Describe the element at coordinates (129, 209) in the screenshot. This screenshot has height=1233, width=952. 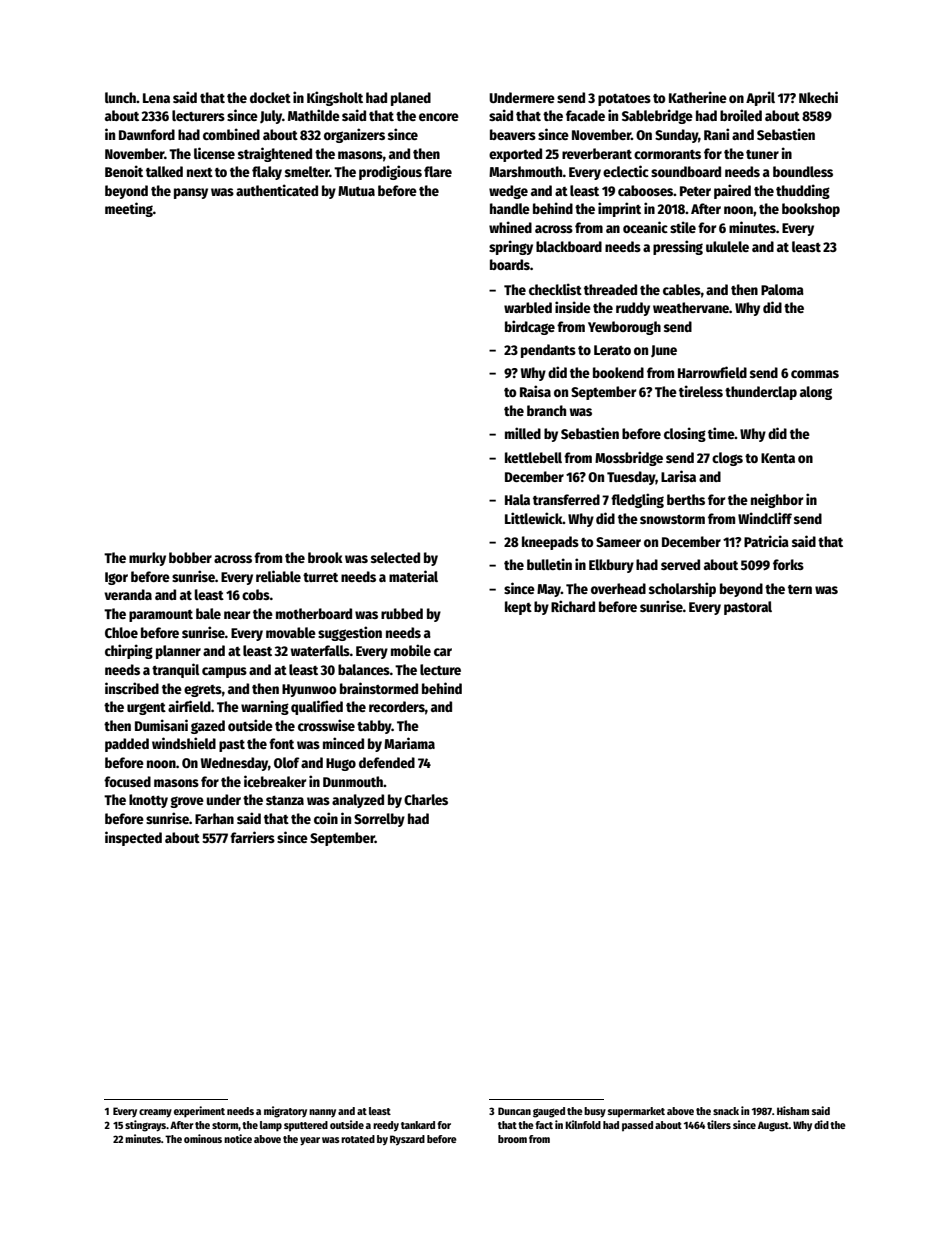
I see `meeting` at that location.
